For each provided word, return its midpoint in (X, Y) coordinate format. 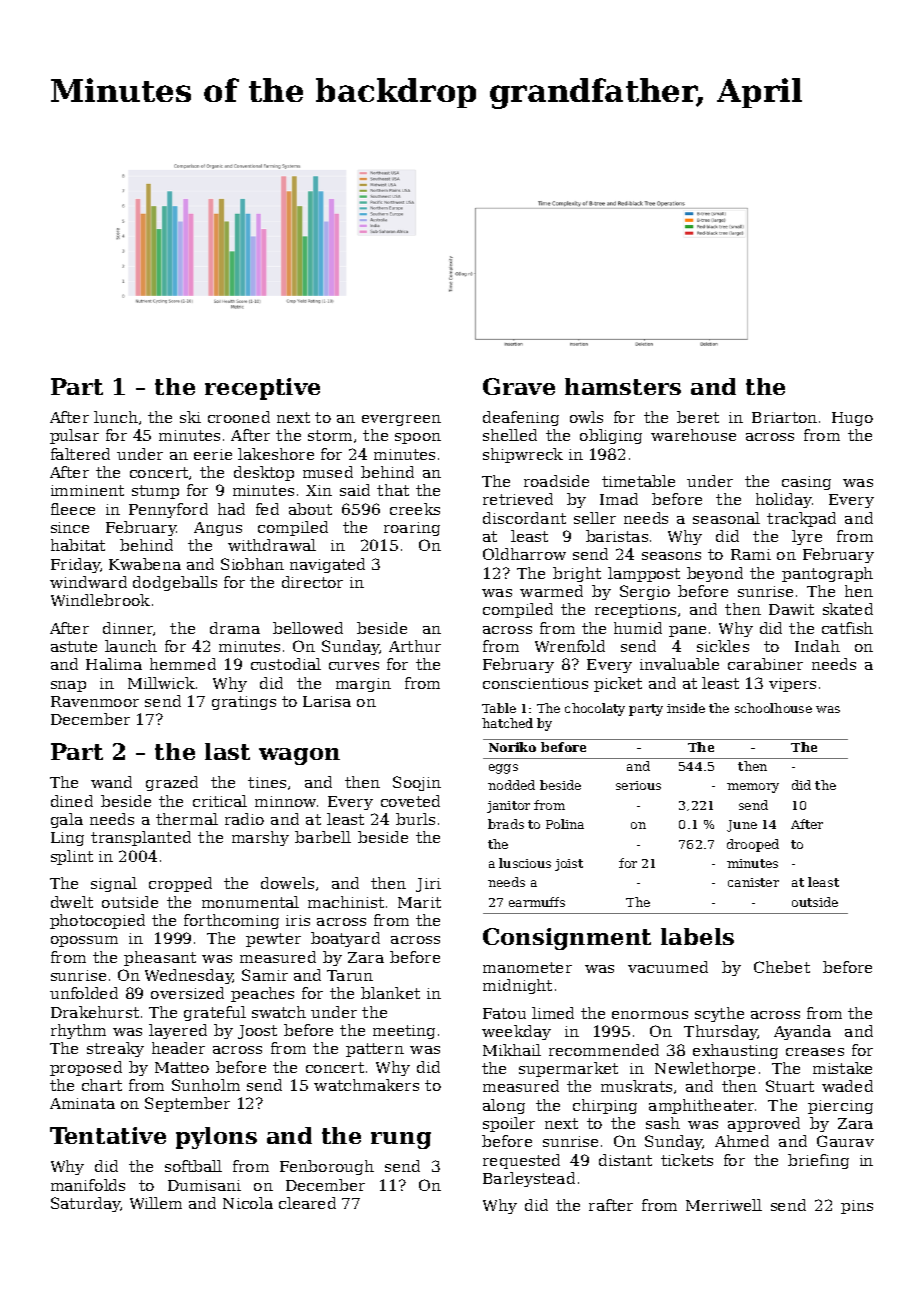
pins (857, 1207)
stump (155, 492)
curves (354, 666)
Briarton (784, 417)
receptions (635, 611)
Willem (156, 1203)
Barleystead (529, 1179)
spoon (418, 438)
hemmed (183, 664)
